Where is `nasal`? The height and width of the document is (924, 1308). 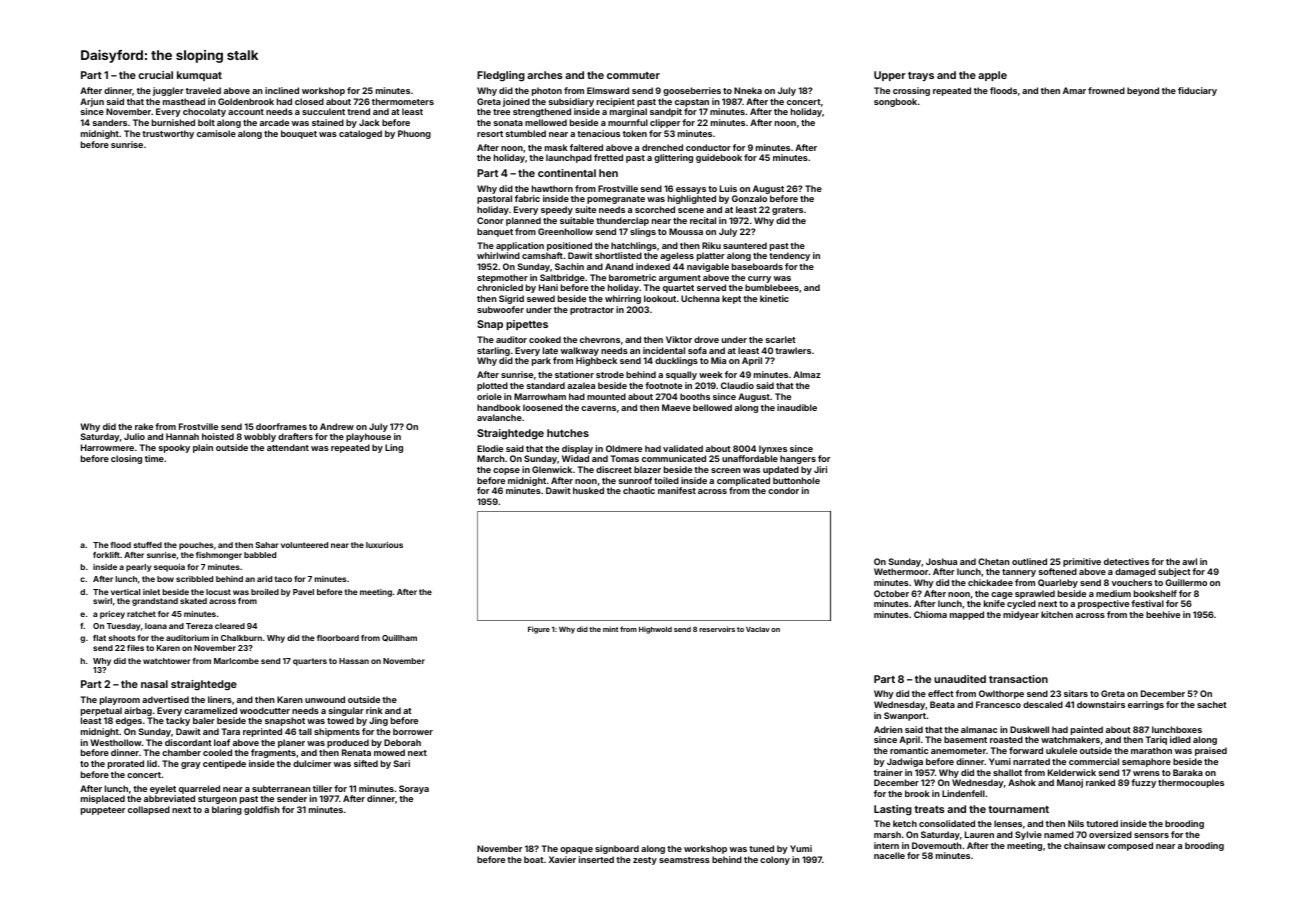
nasal is located at coordinates (154, 684).
